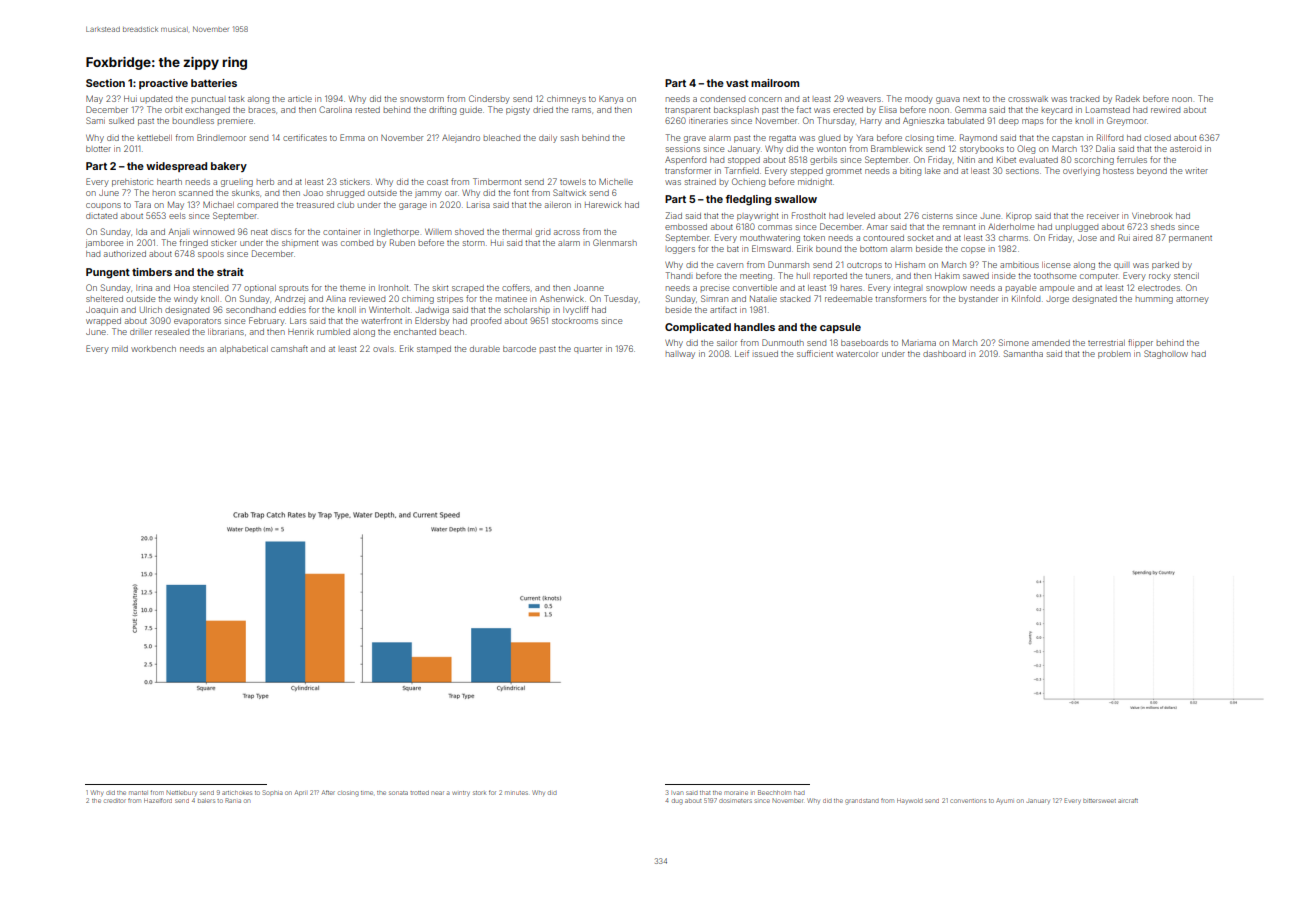 The width and height of the screenshot is (1308, 924). What do you see at coordinates (115, 801) in the screenshot?
I see `creditor` at bounding box center [115, 801].
